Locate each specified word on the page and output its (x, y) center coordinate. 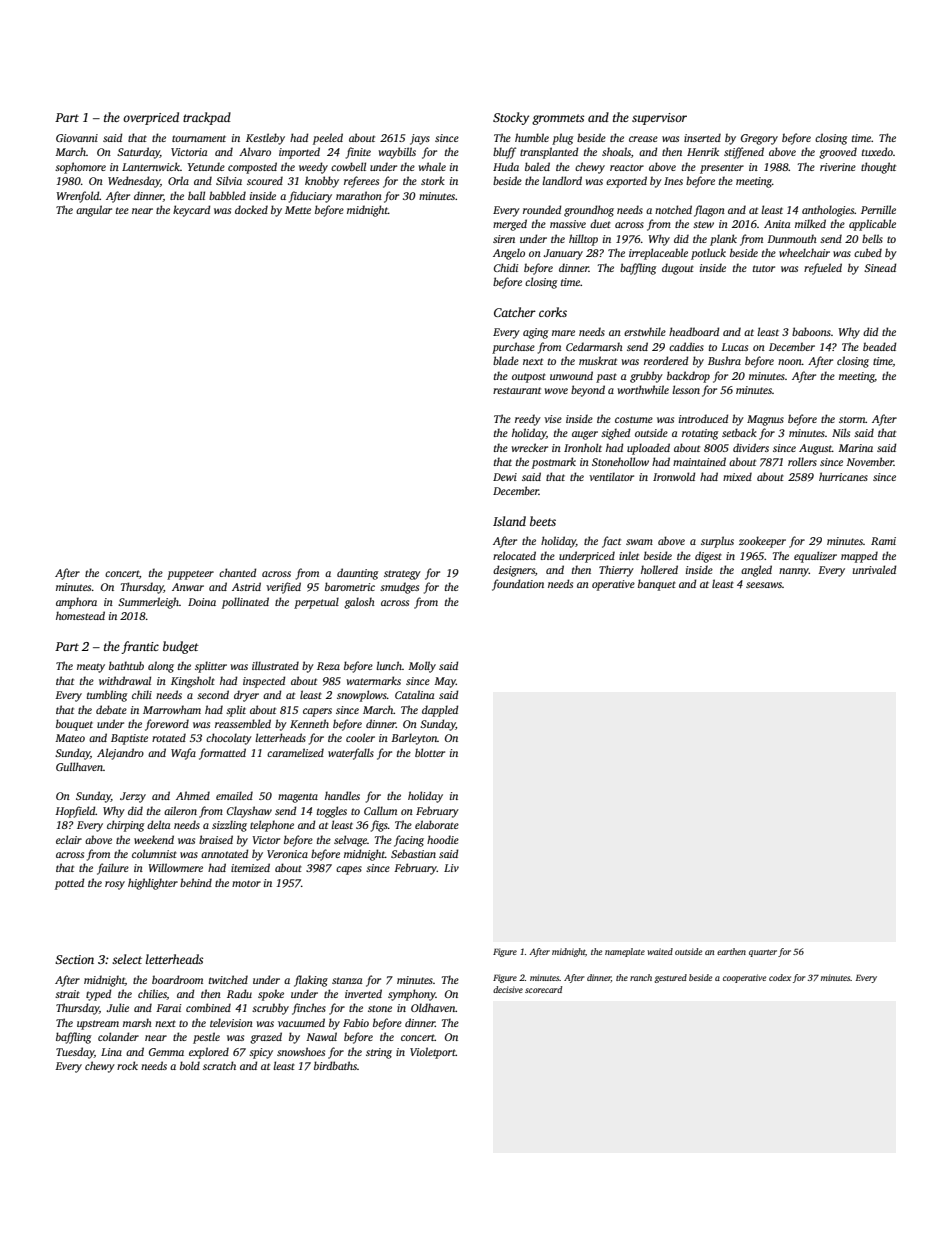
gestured (670, 978)
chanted (238, 572)
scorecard (543, 989)
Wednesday (134, 182)
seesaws (764, 585)
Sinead (880, 267)
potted (70, 884)
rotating (700, 434)
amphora (76, 603)
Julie (118, 1007)
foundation (518, 585)
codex (780, 977)
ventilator (611, 476)
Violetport (433, 1053)
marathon (359, 195)
